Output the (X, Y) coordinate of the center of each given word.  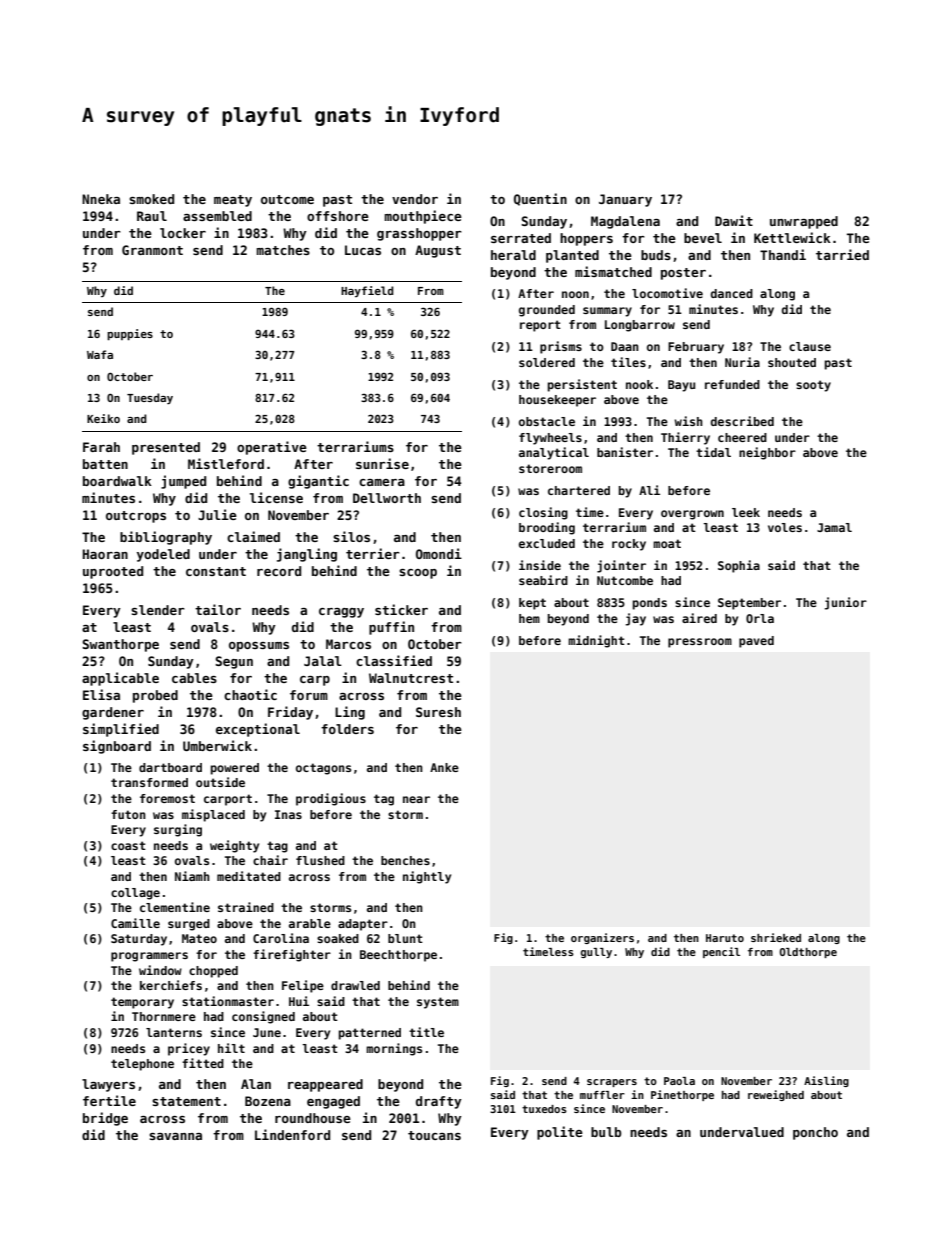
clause (810, 346)
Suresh (438, 712)
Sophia (739, 566)
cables (194, 678)
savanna (175, 1136)
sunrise (382, 463)
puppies (130, 334)
